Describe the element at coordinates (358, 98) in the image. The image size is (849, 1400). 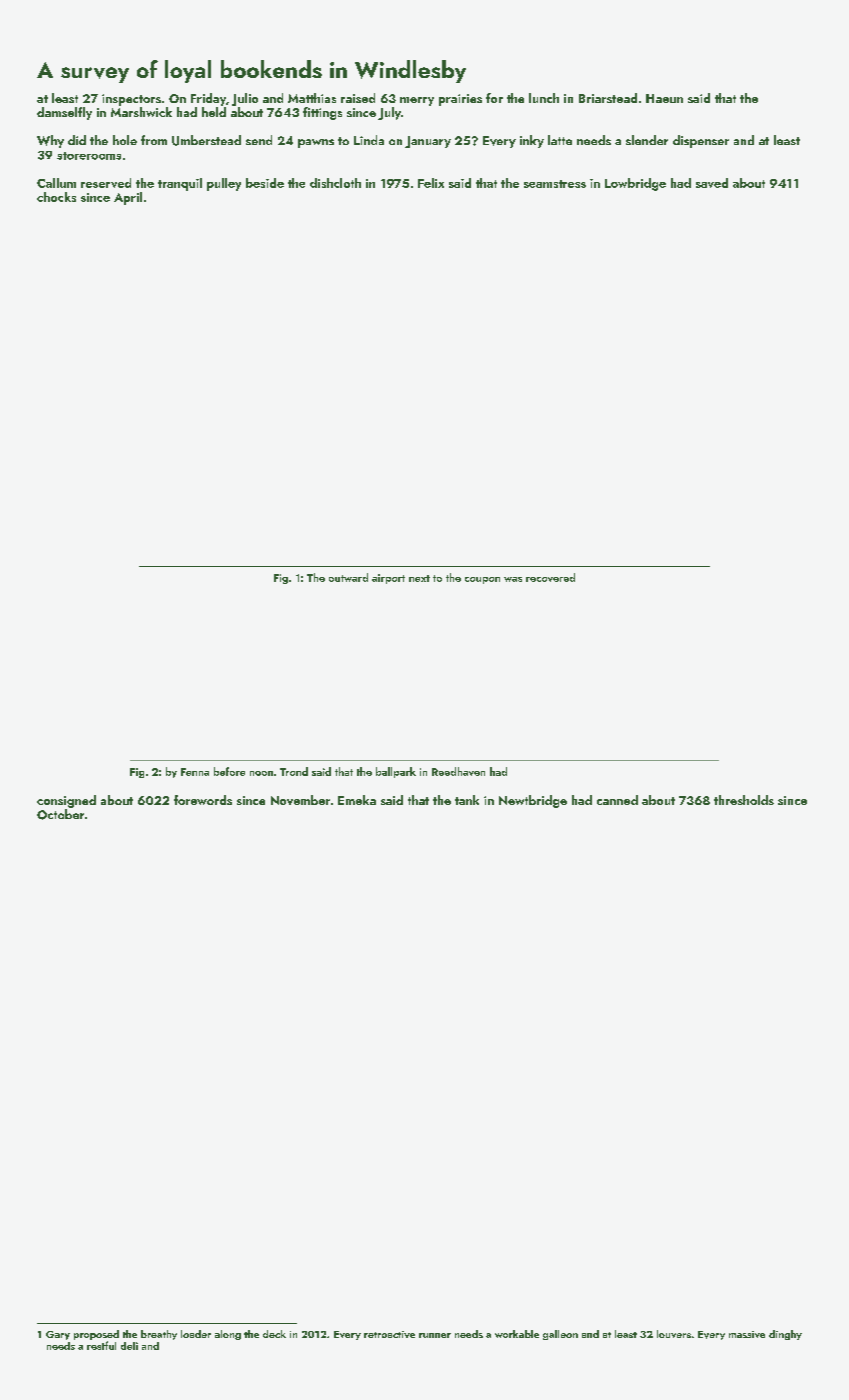
I see `raised` at that location.
